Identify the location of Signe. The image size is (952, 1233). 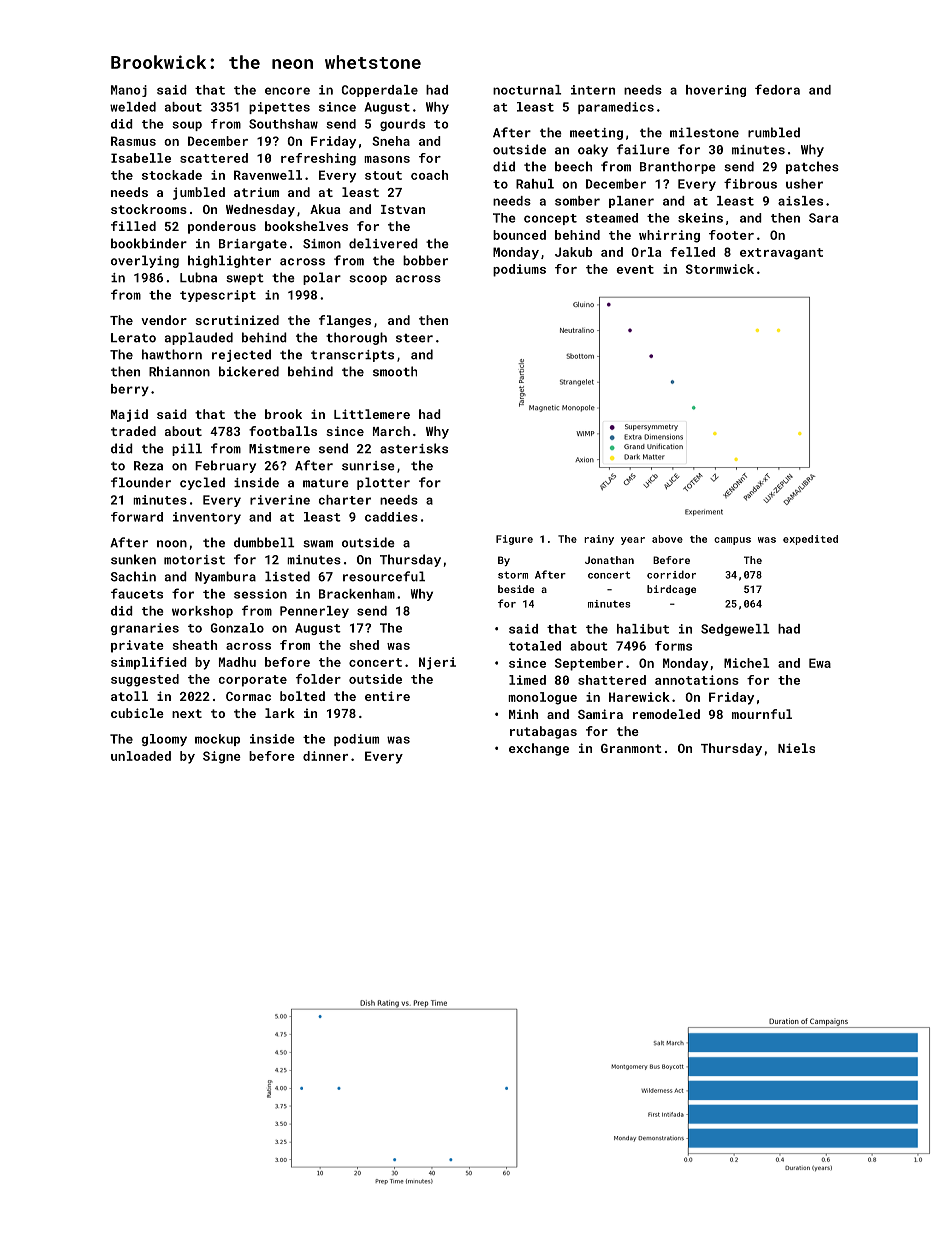
(222, 757).
